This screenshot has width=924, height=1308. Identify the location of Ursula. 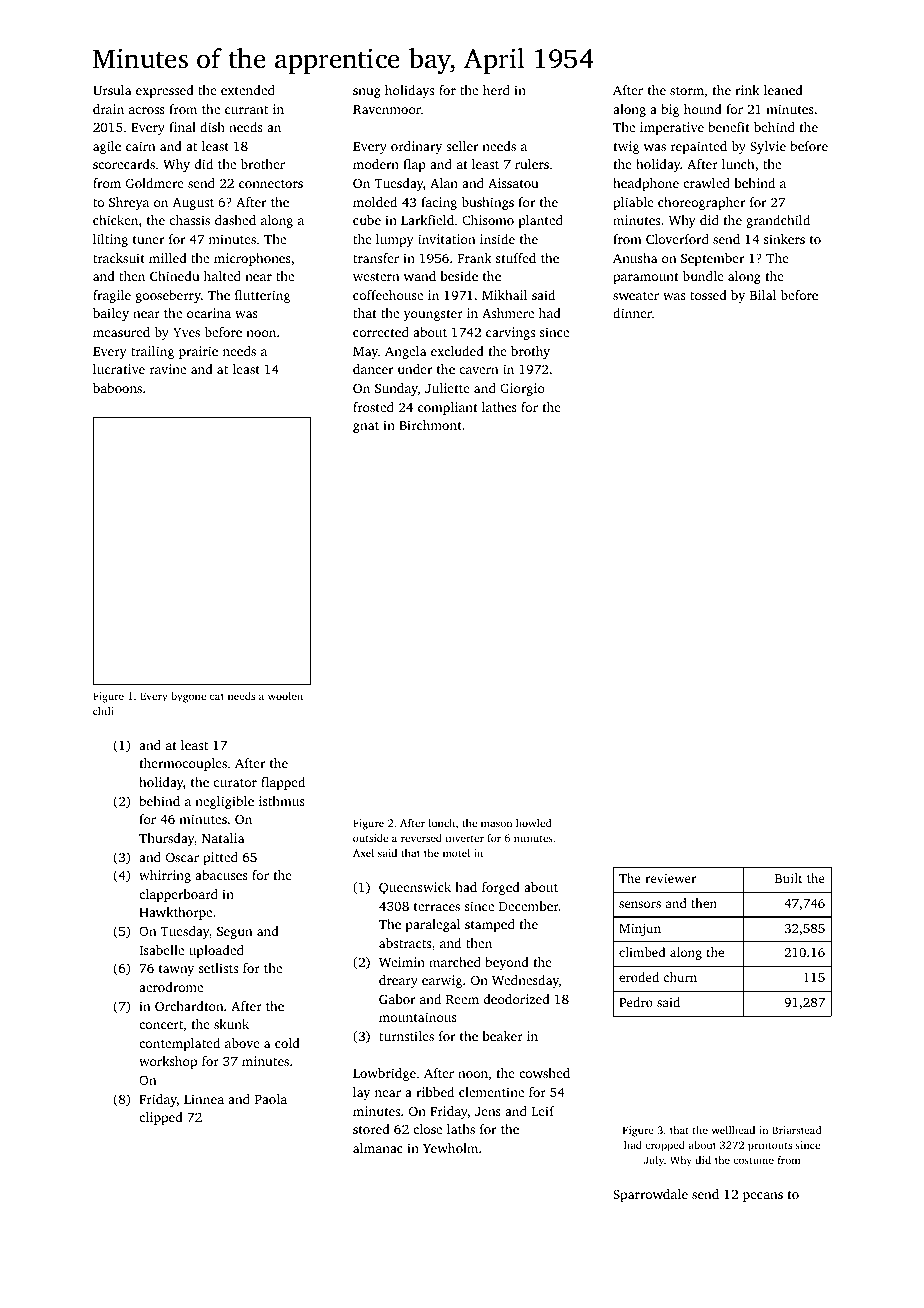
(112, 90).
